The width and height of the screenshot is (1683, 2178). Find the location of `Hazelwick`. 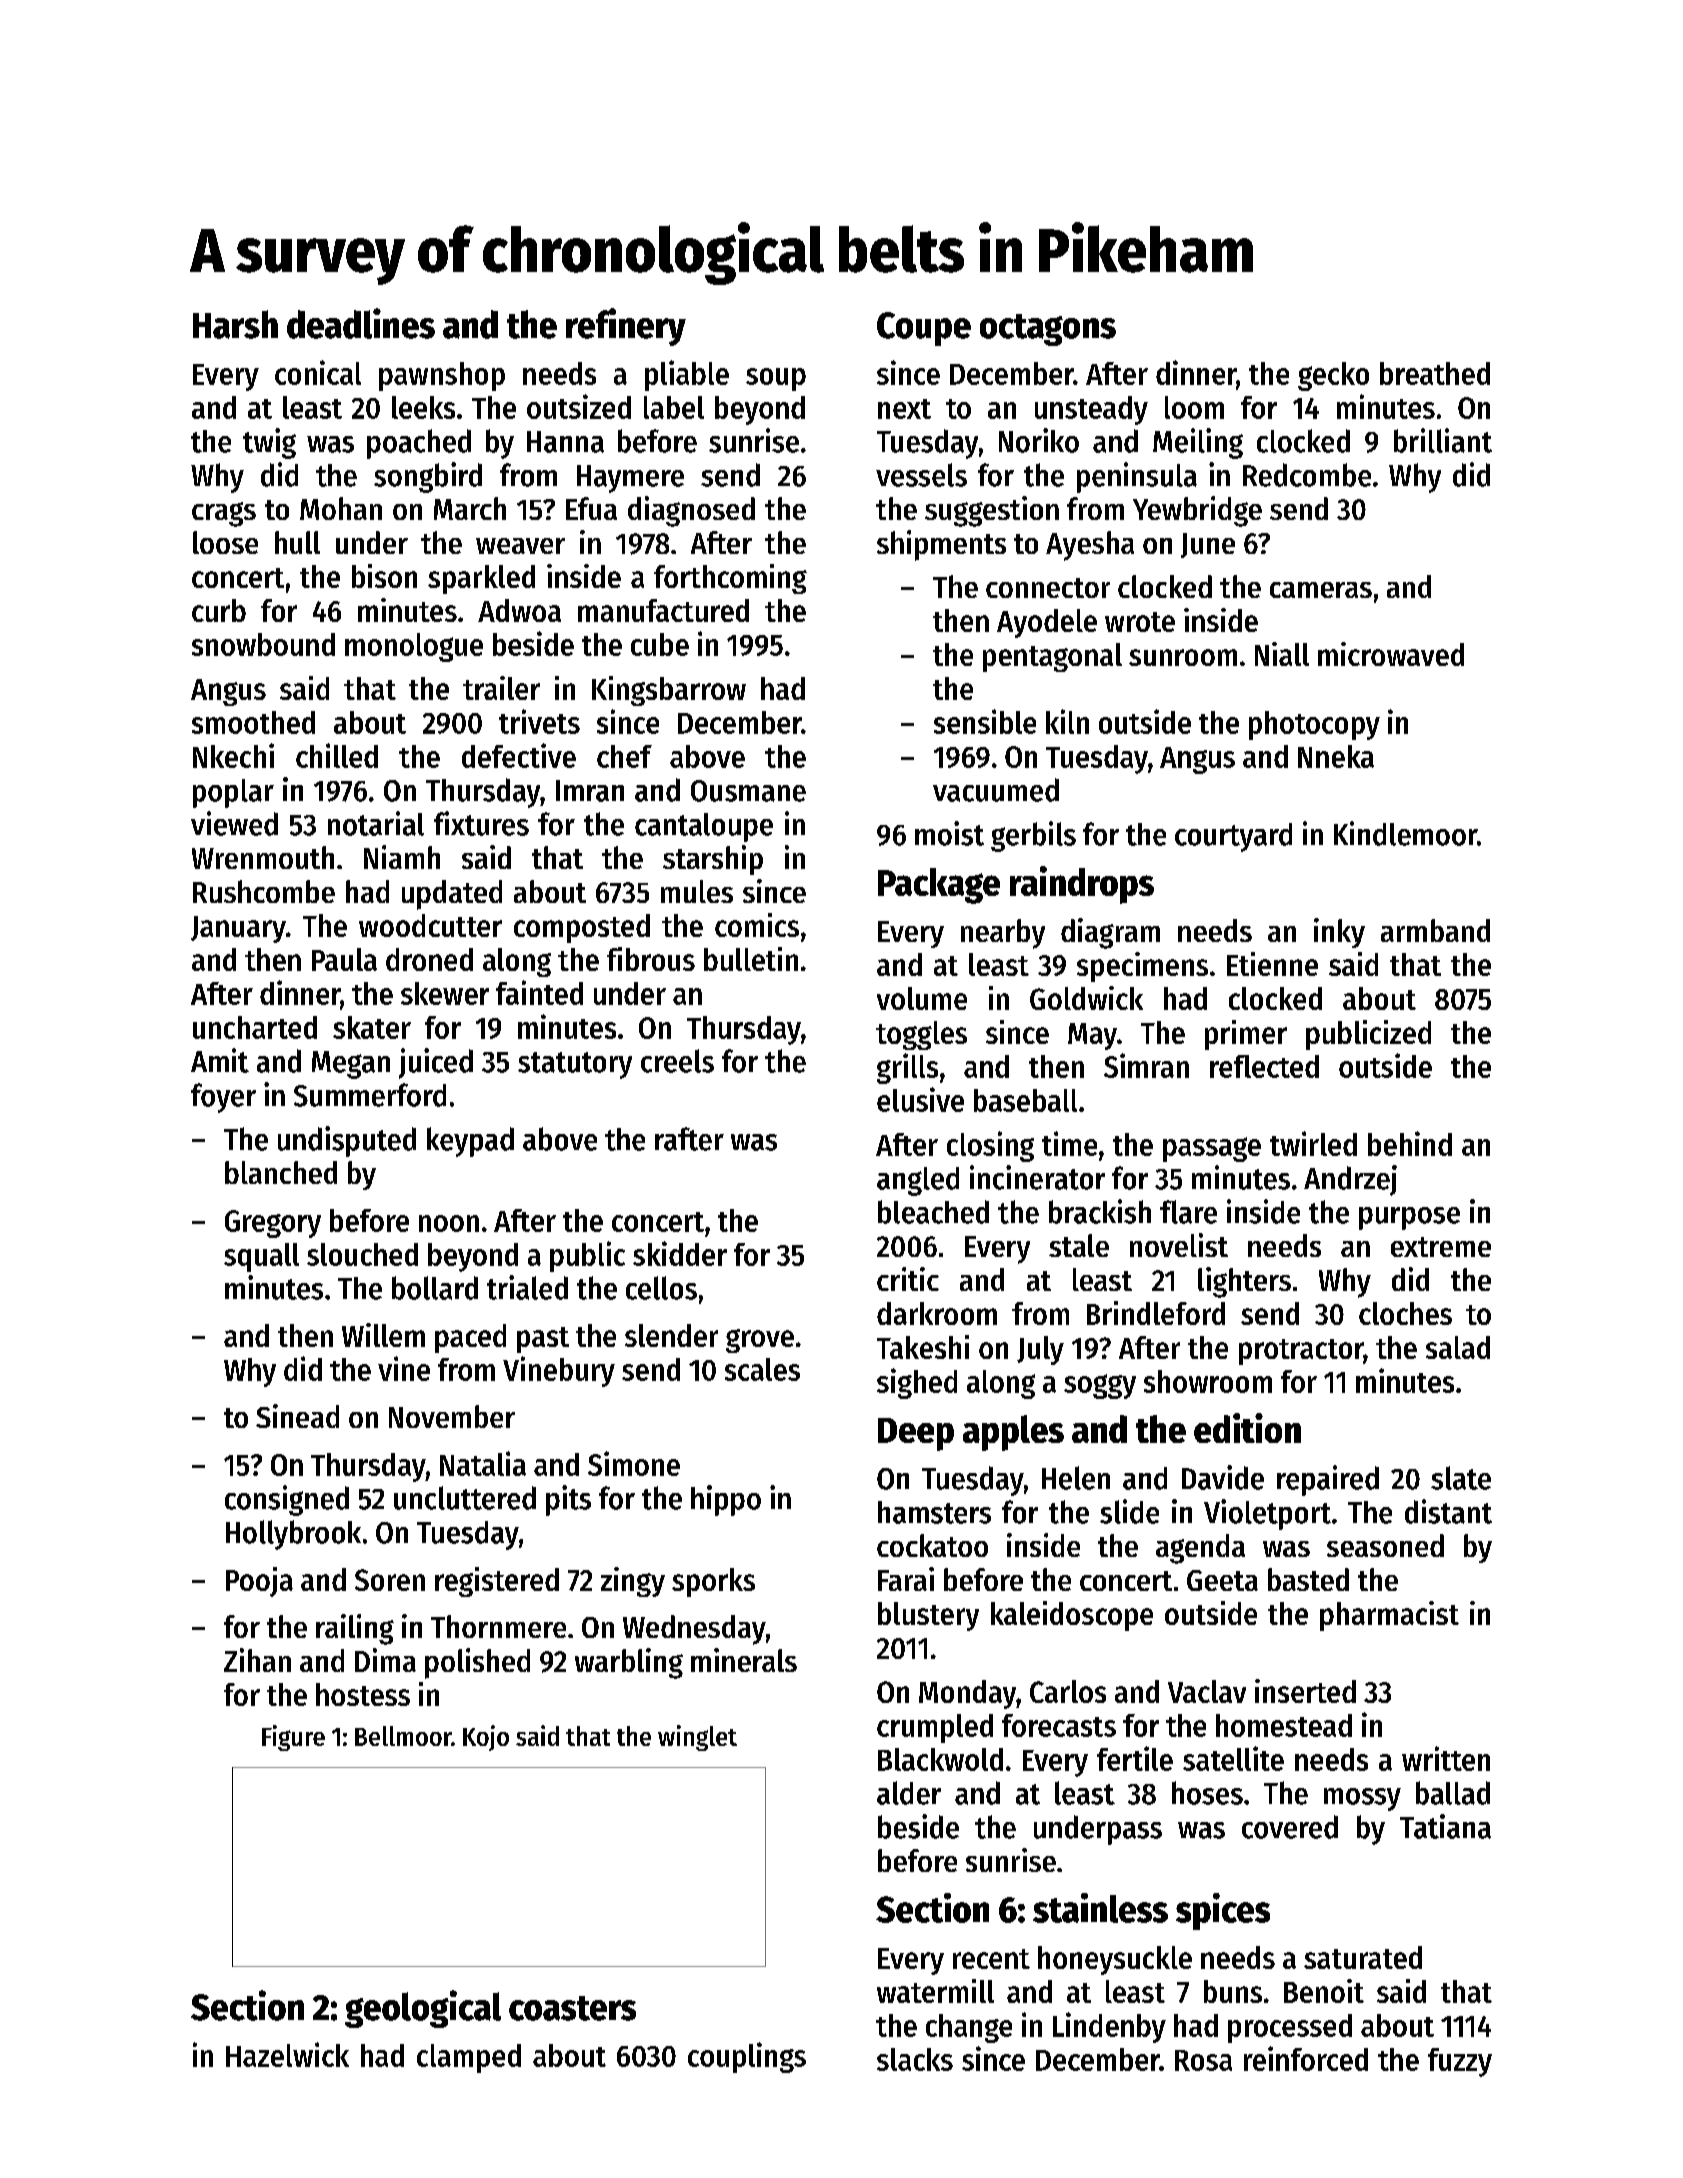

Hazelwick is located at coordinates (287, 2054).
